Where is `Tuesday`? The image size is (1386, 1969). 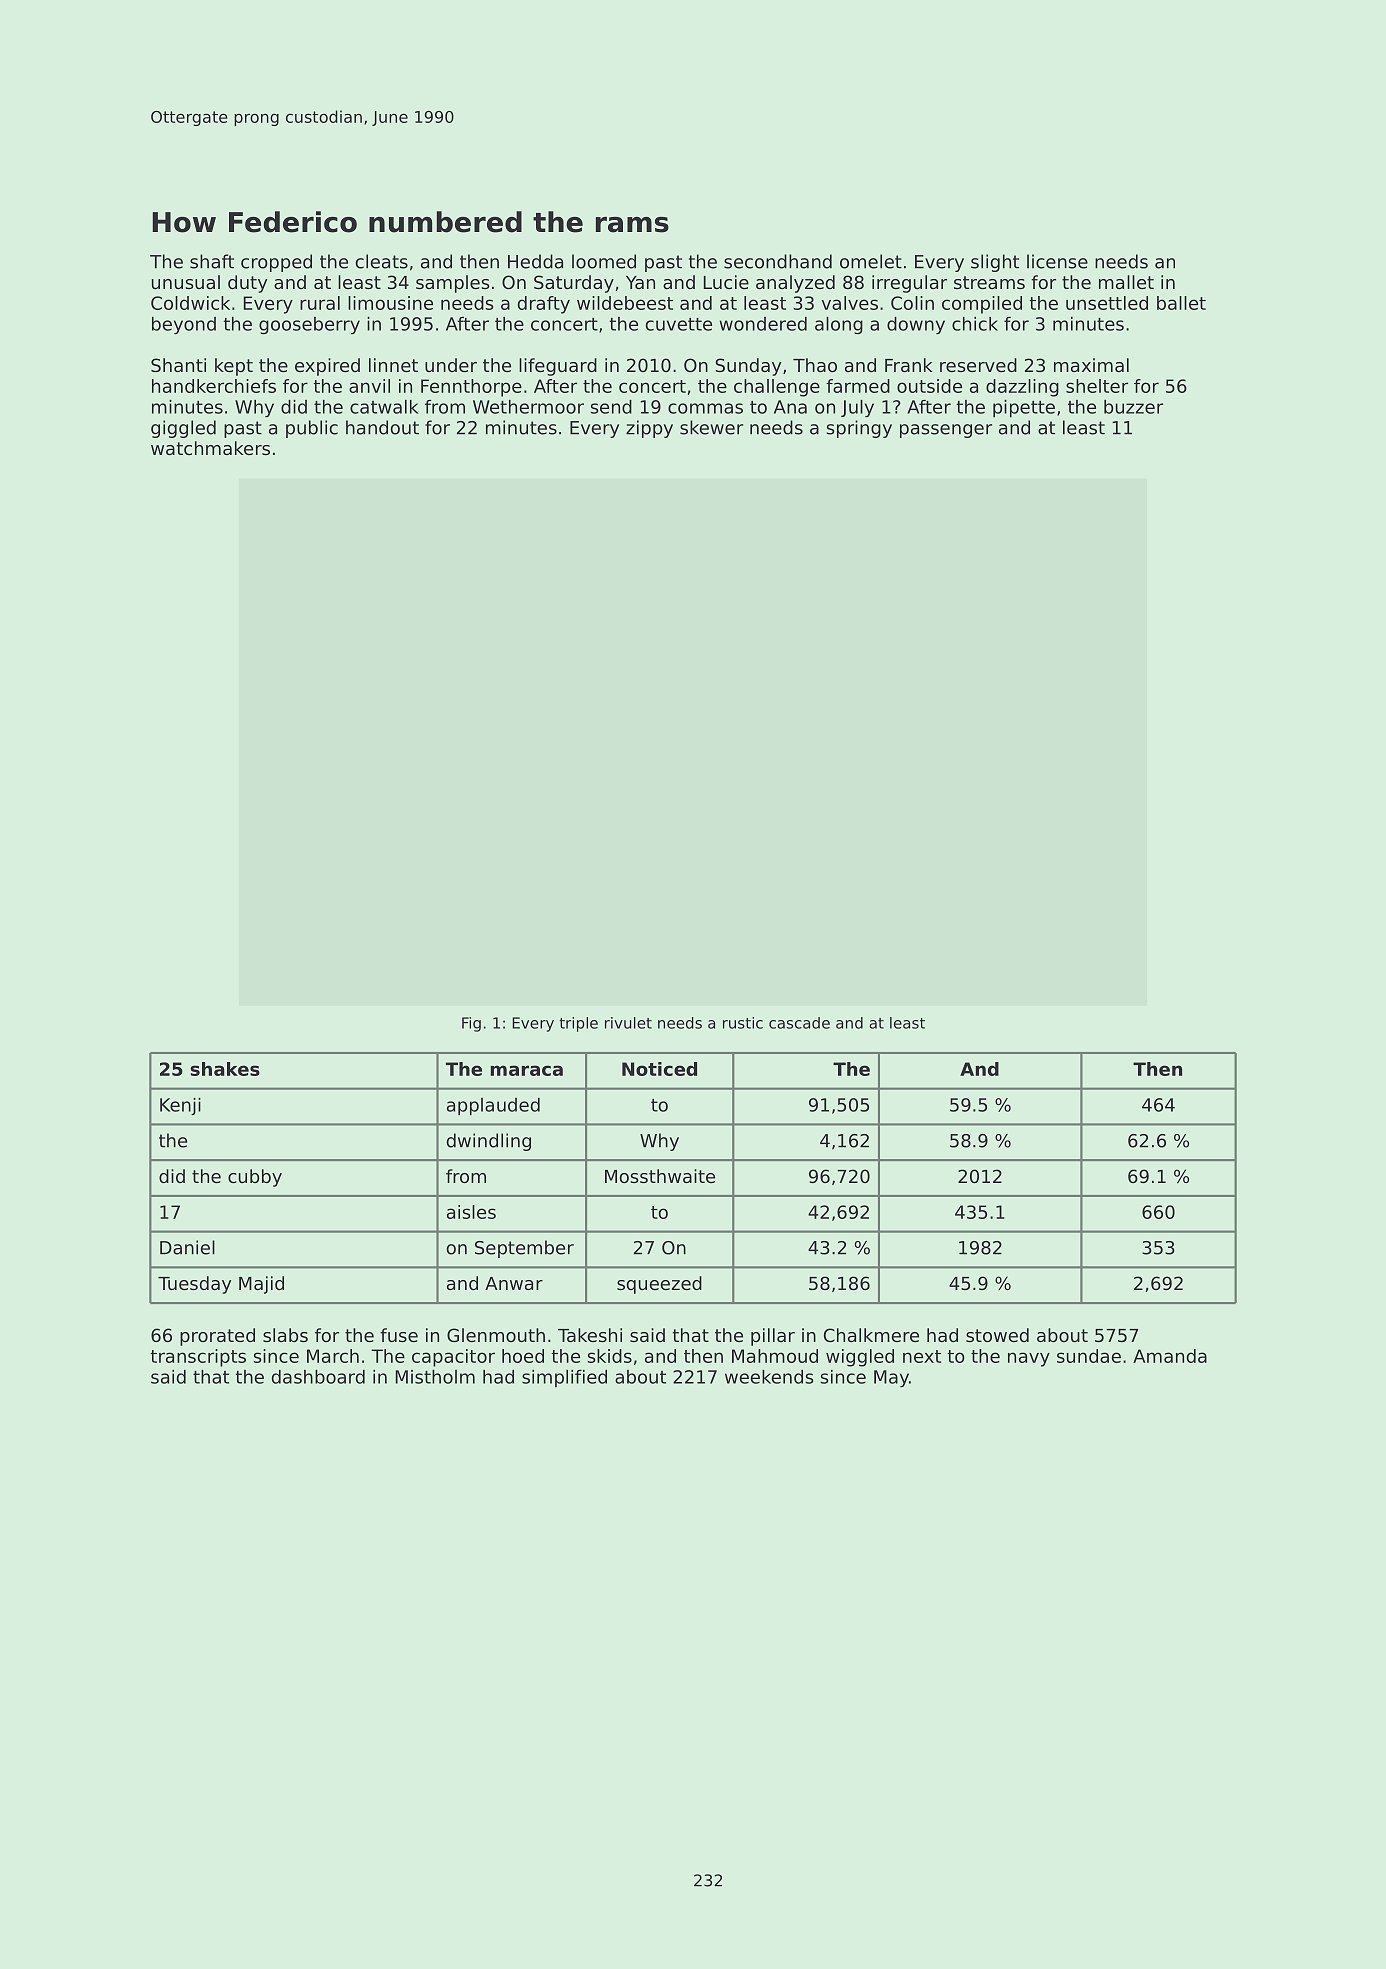 Tuesday is located at coordinates (194, 1285).
